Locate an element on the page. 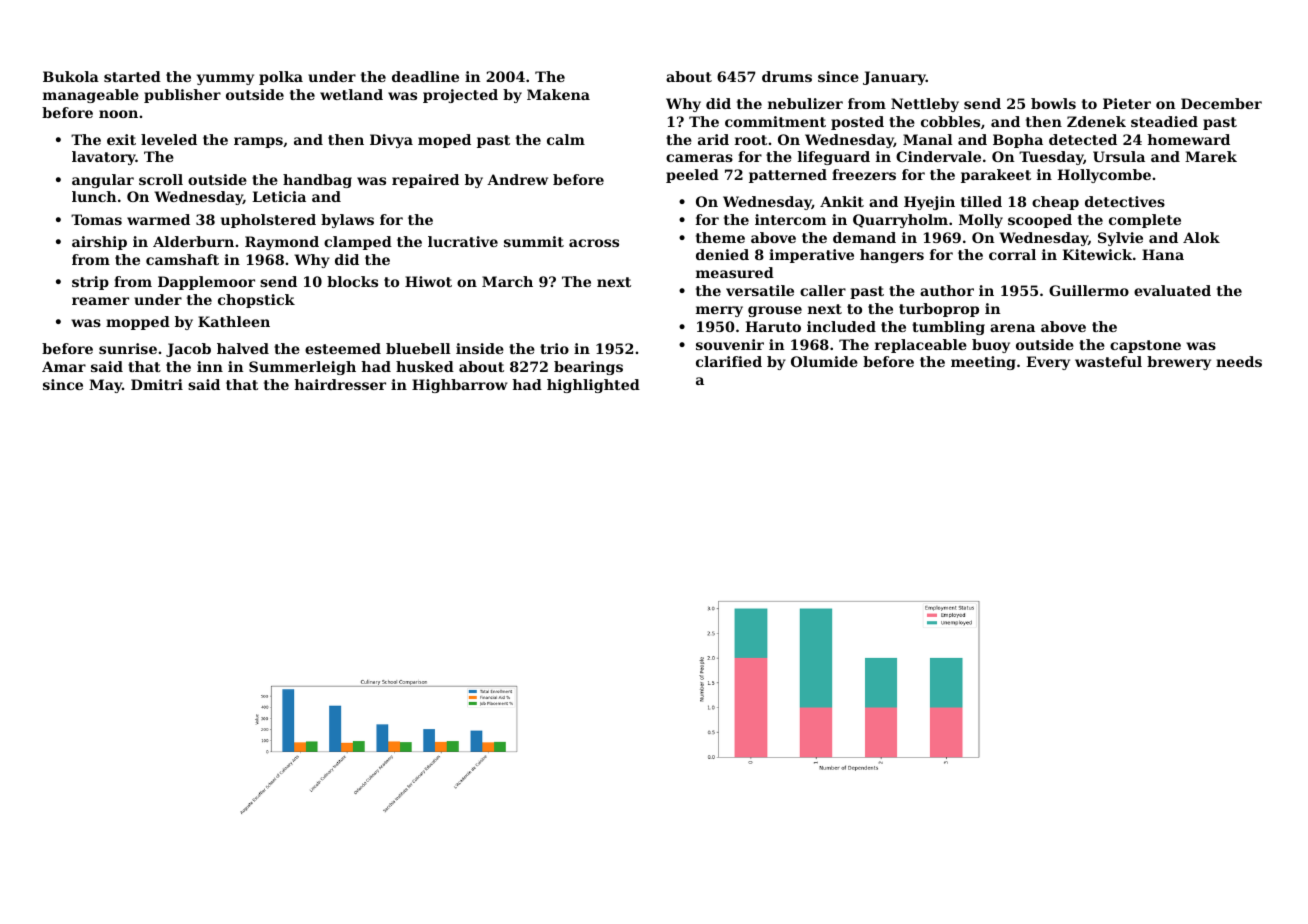  Alok is located at coordinates (1201, 237).
